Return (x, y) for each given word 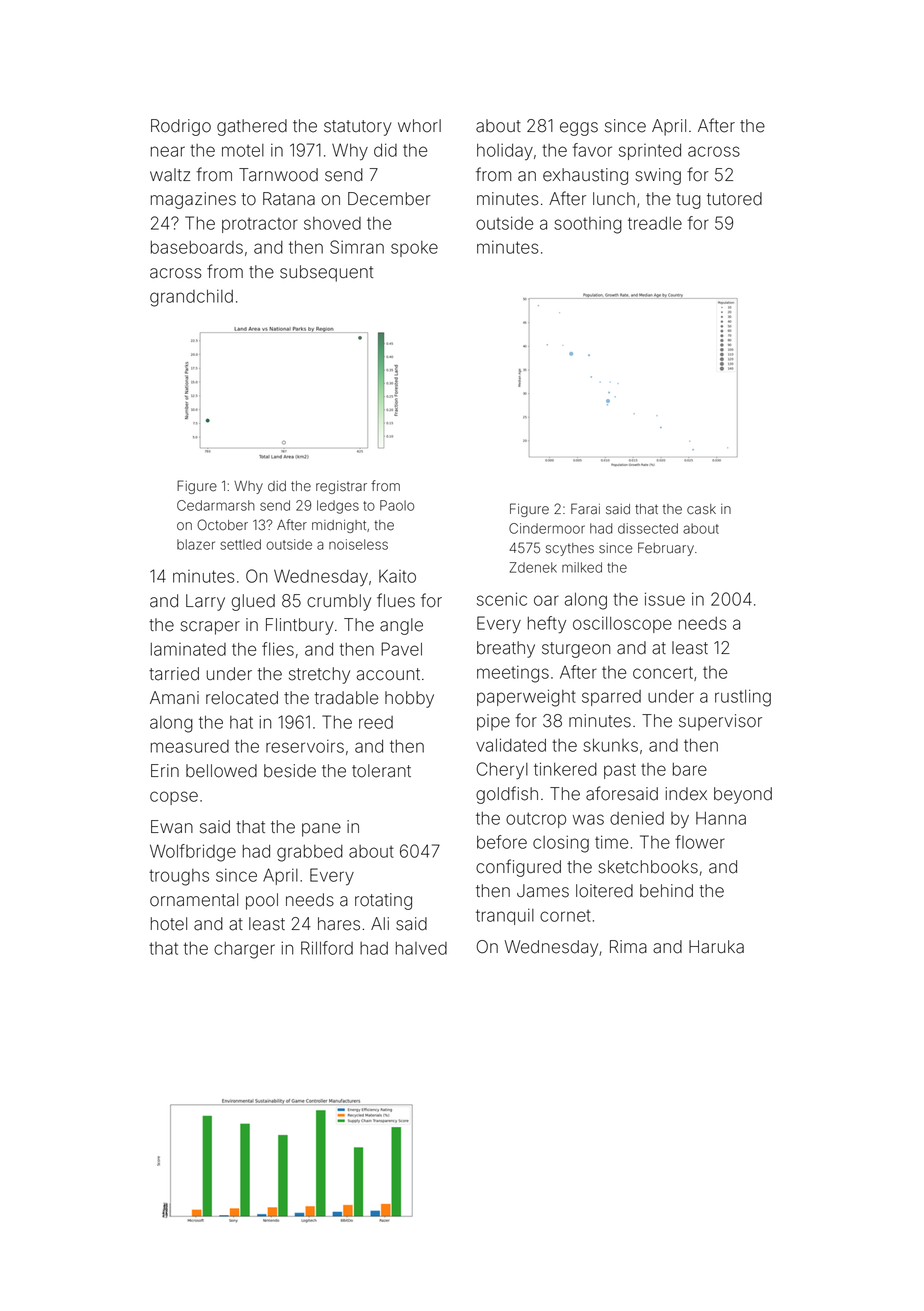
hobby (409, 699)
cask (701, 509)
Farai (585, 509)
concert (663, 672)
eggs (579, 129)
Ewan (172, 827)
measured (190, 746)
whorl (419, 126)
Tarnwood (278, 175)
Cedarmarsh (216, 505)
